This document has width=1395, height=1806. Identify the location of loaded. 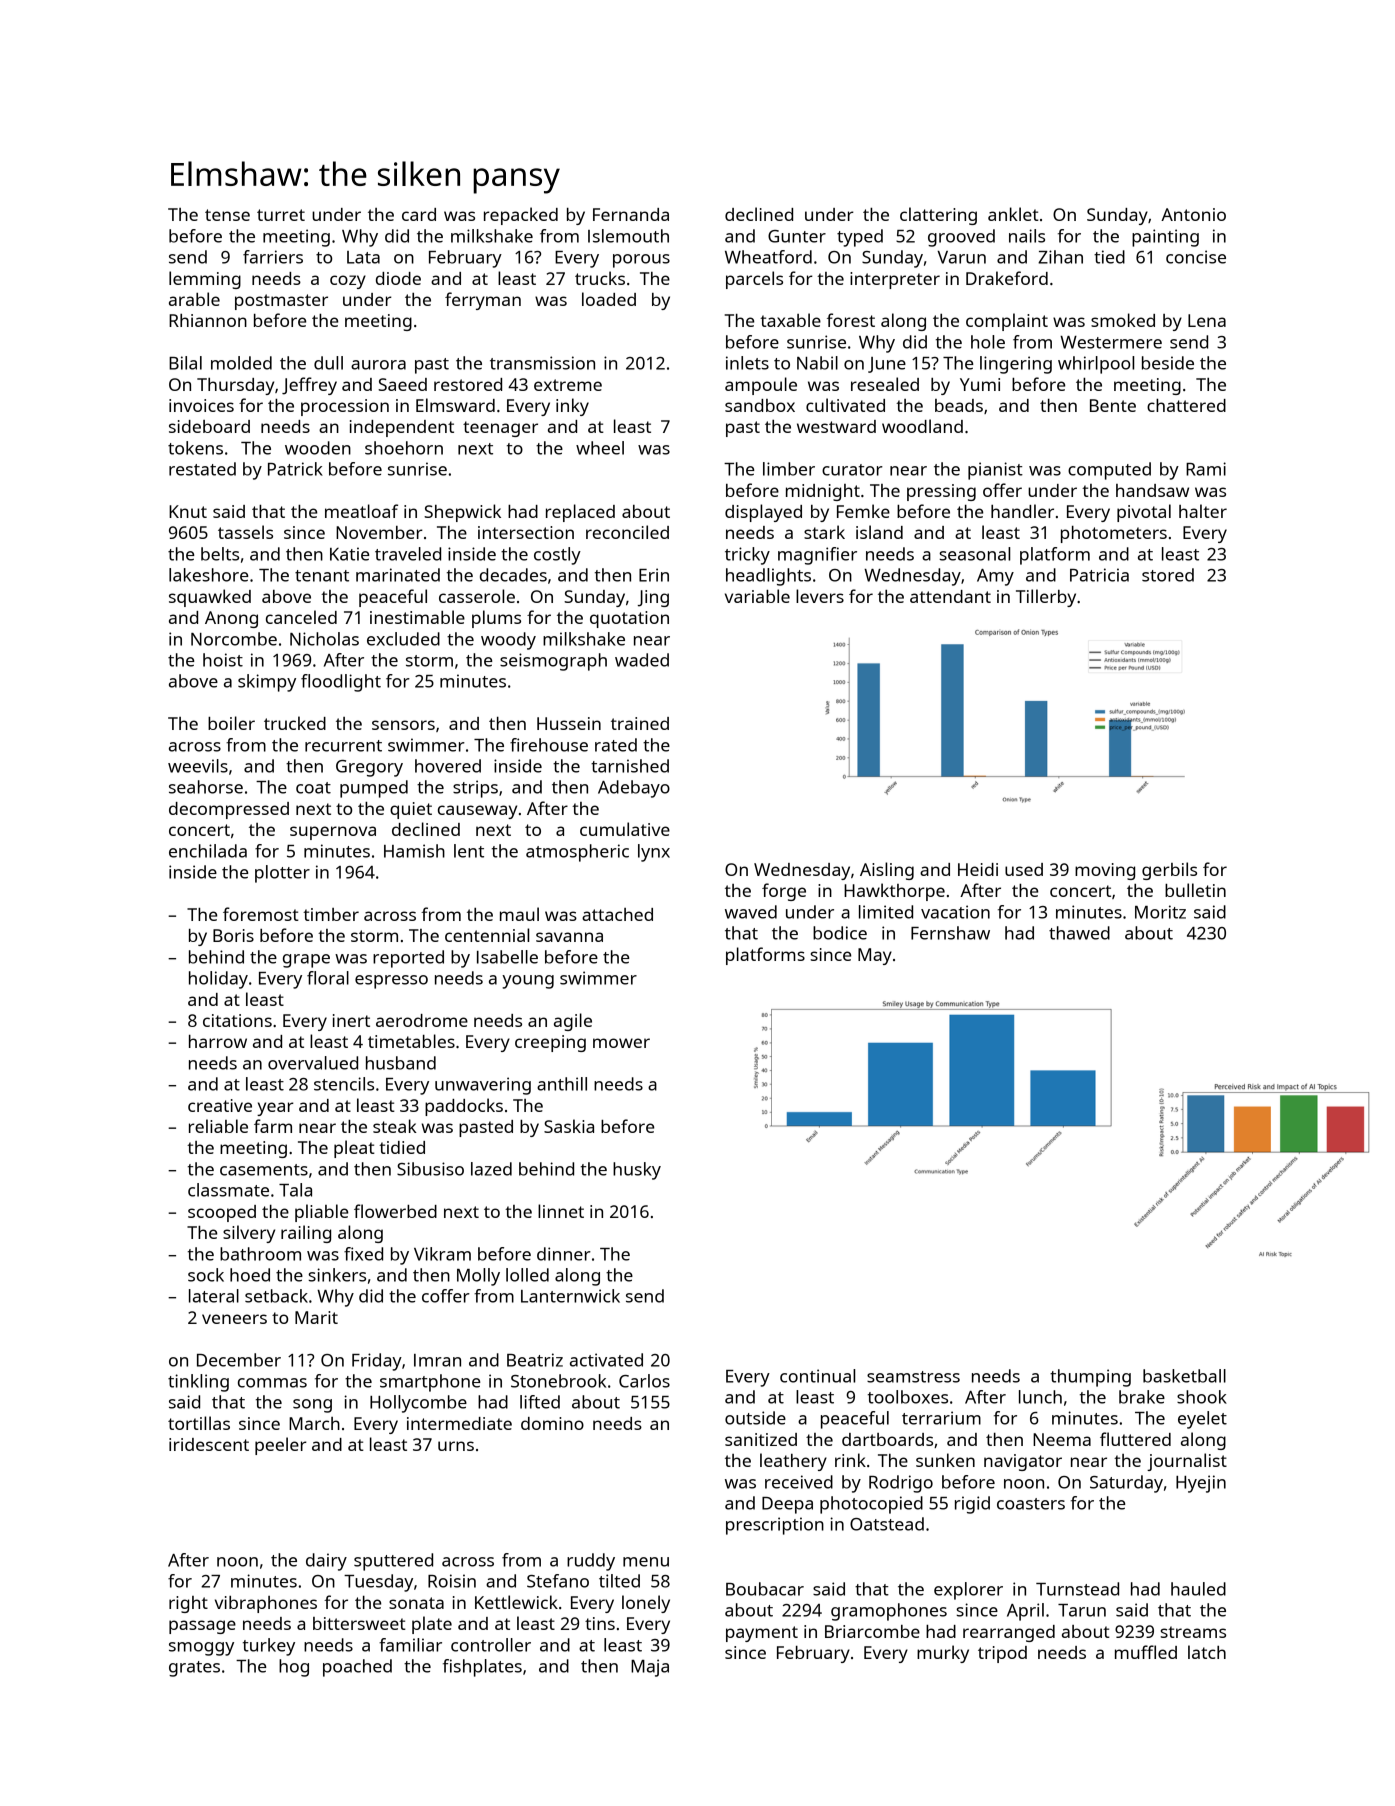
(609, 299).
